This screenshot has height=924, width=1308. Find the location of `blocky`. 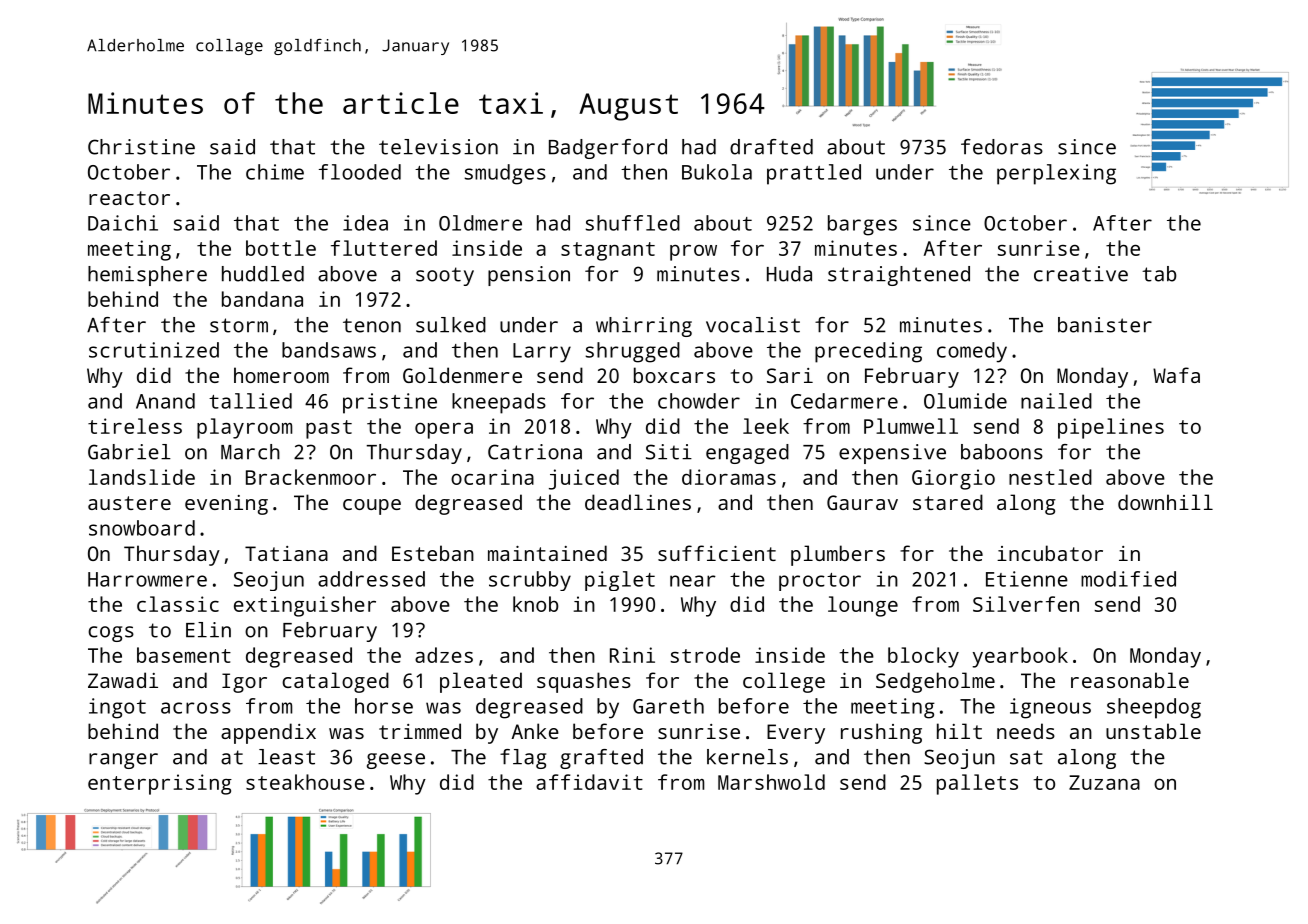

blocky is located at coordinates (923, 657).
